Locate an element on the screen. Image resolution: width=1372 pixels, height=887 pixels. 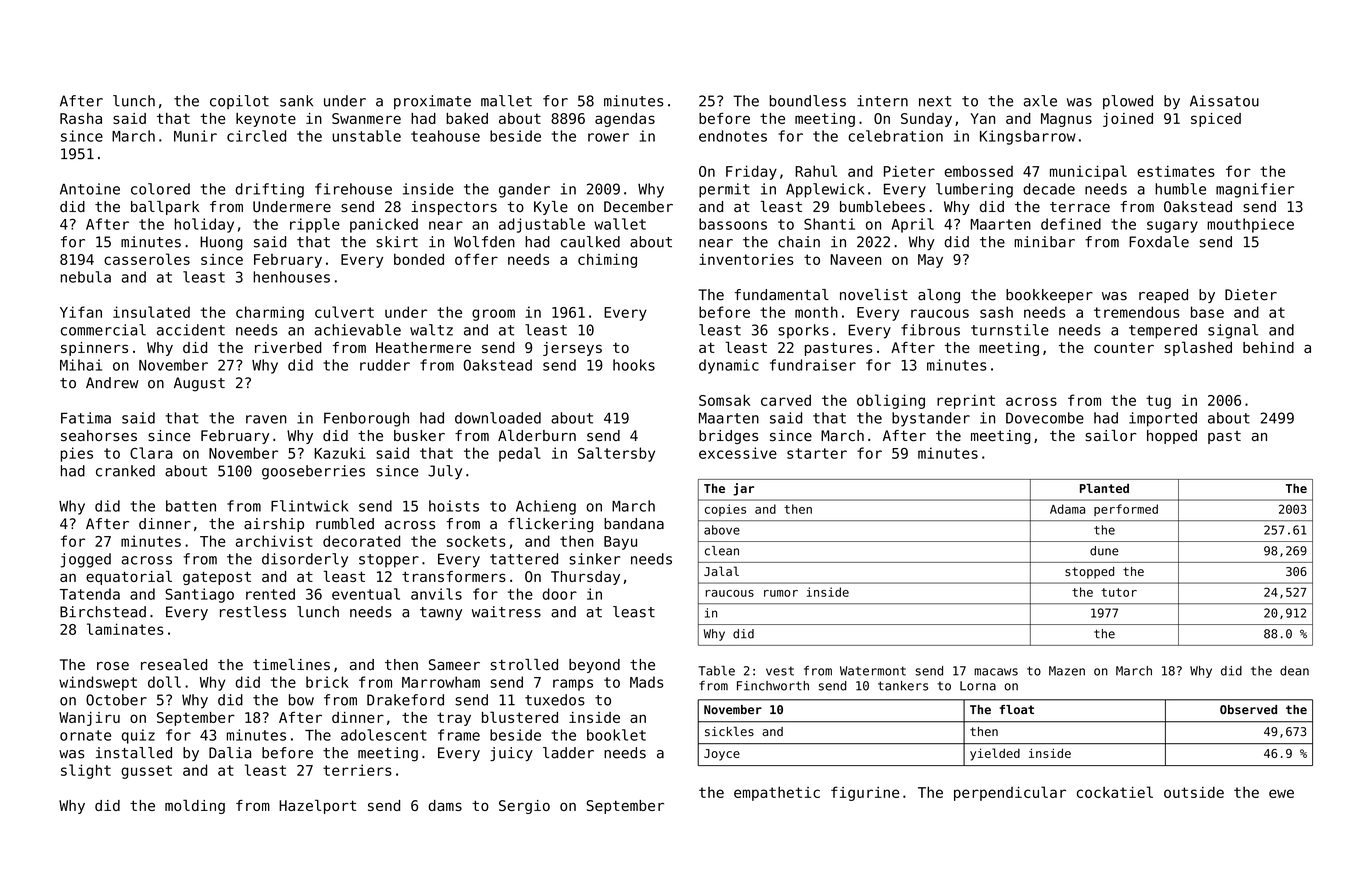
performed is located at coordinates (1126, 510).
